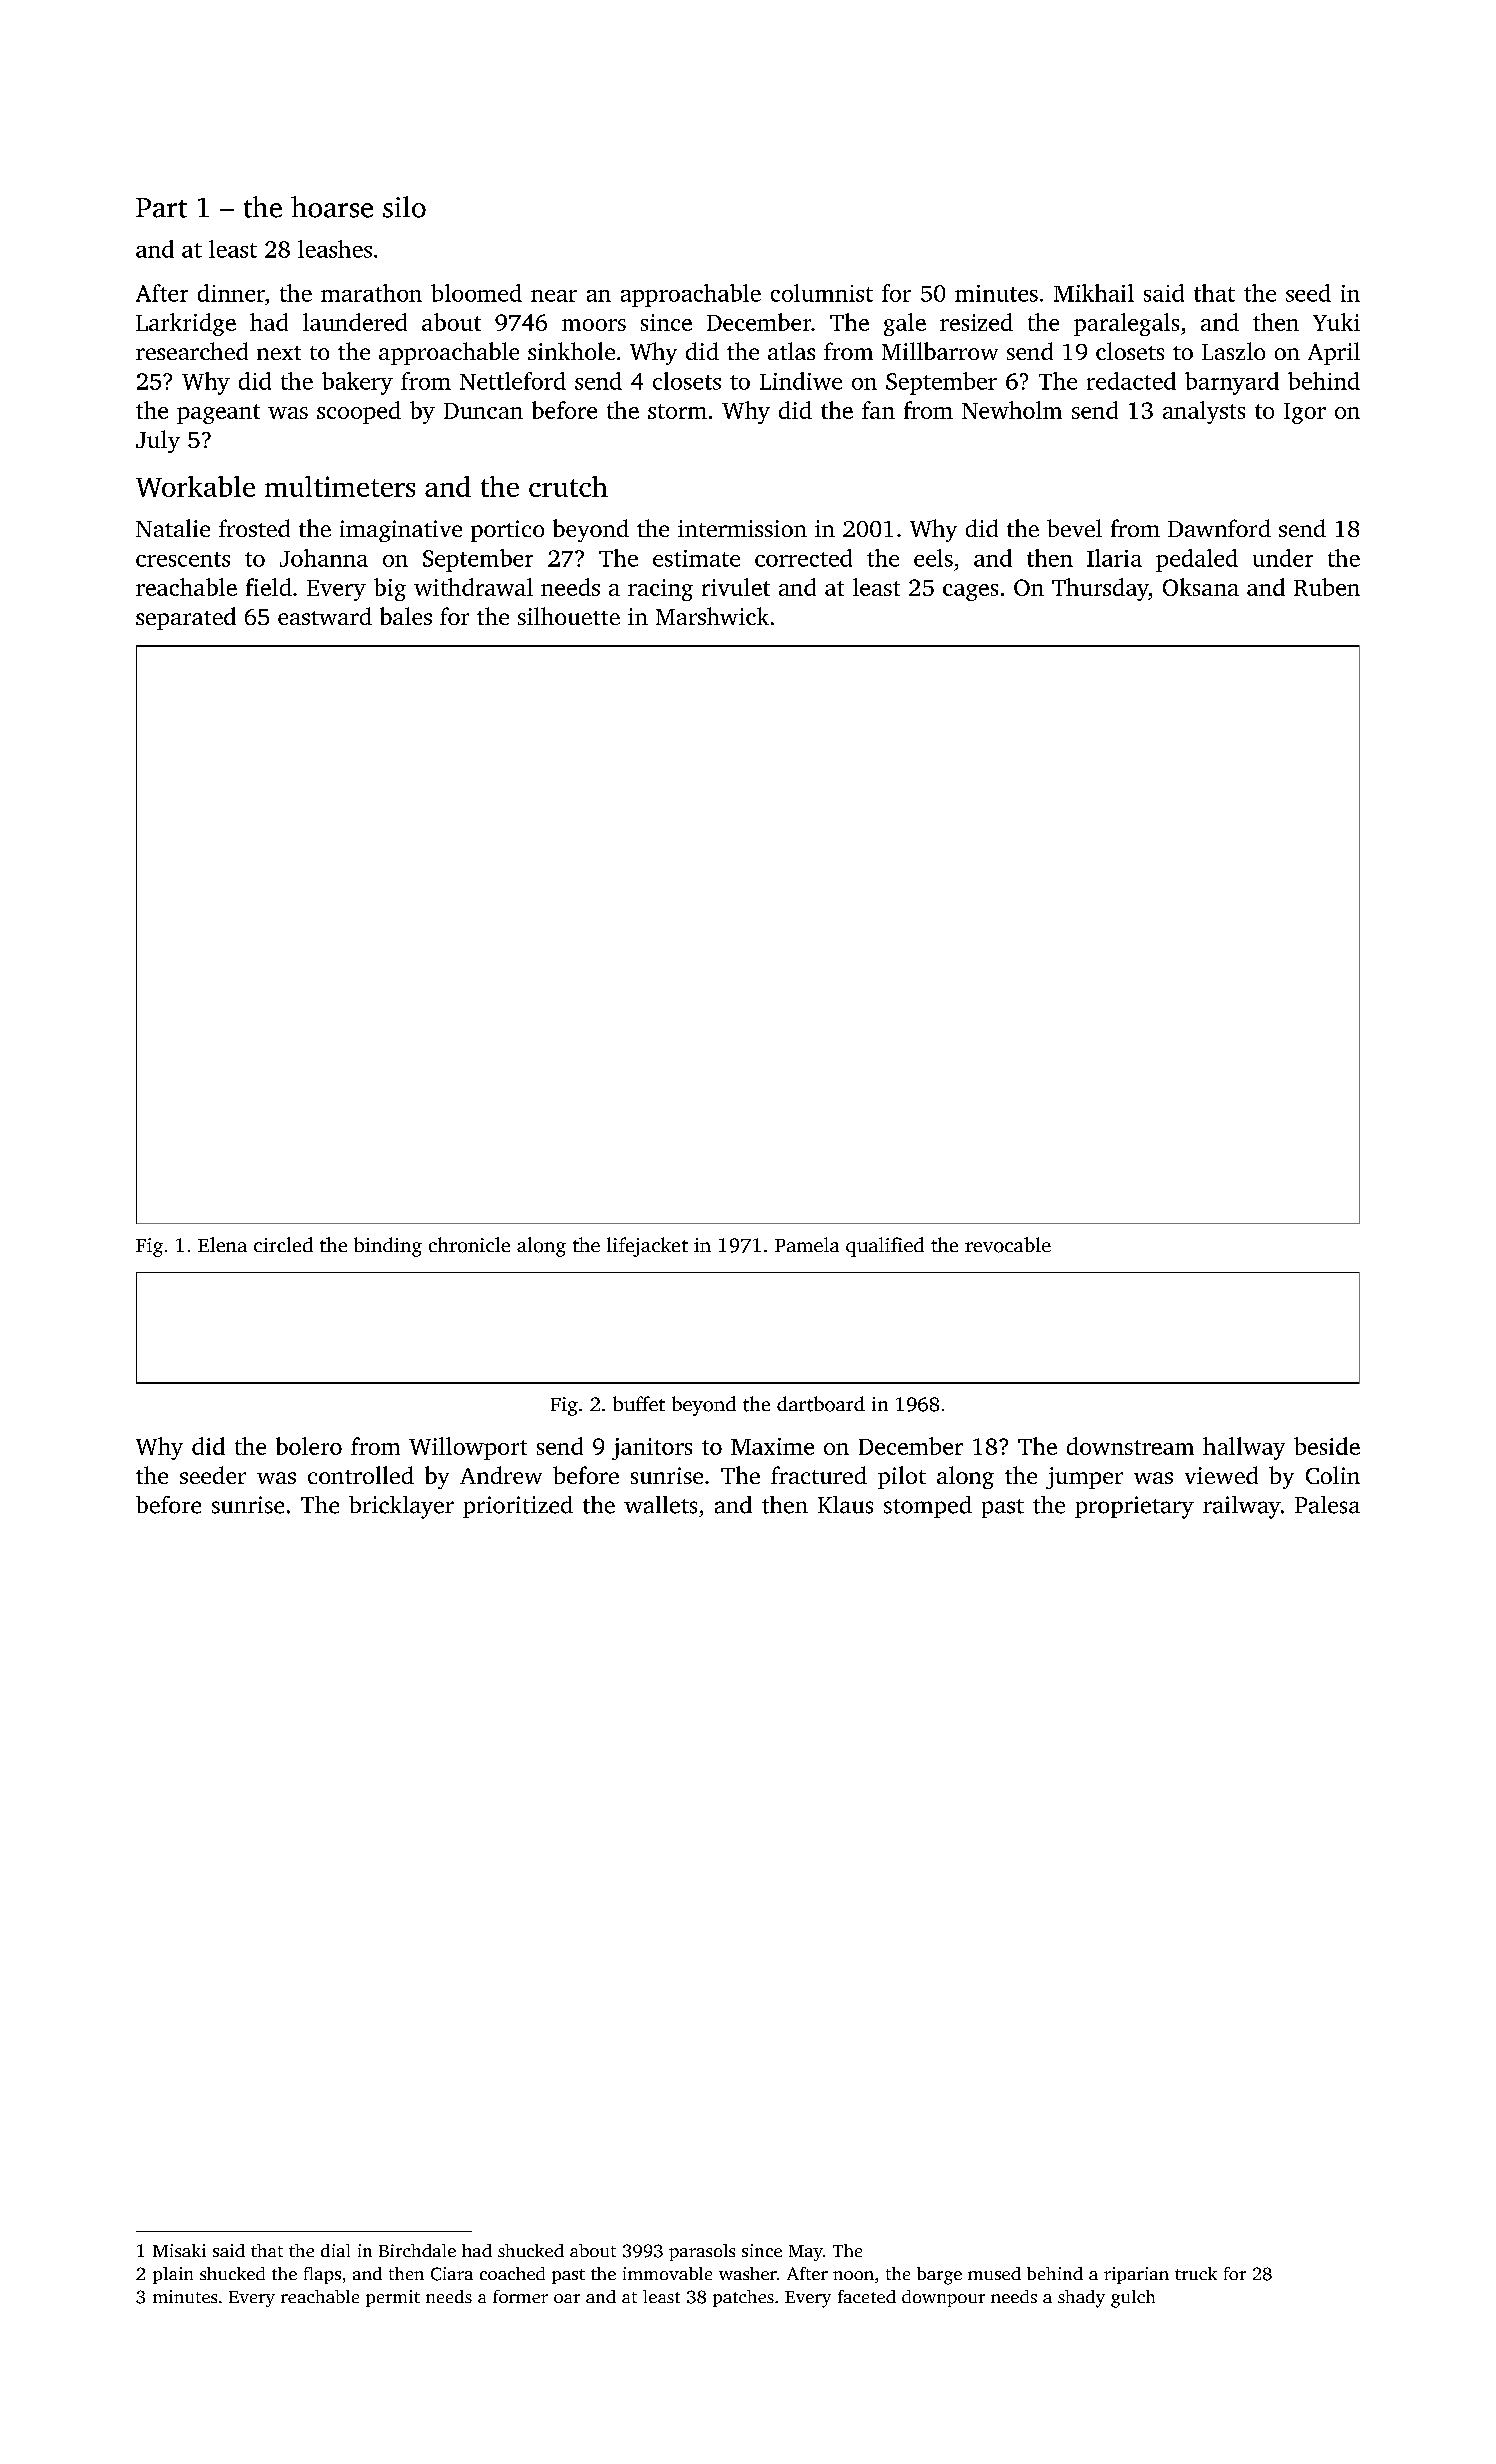 The height and width of the screenshot is (2464, 1496). Describe the element at coordinates (970, 592) in the screenshot. I see `cages` at that location.
